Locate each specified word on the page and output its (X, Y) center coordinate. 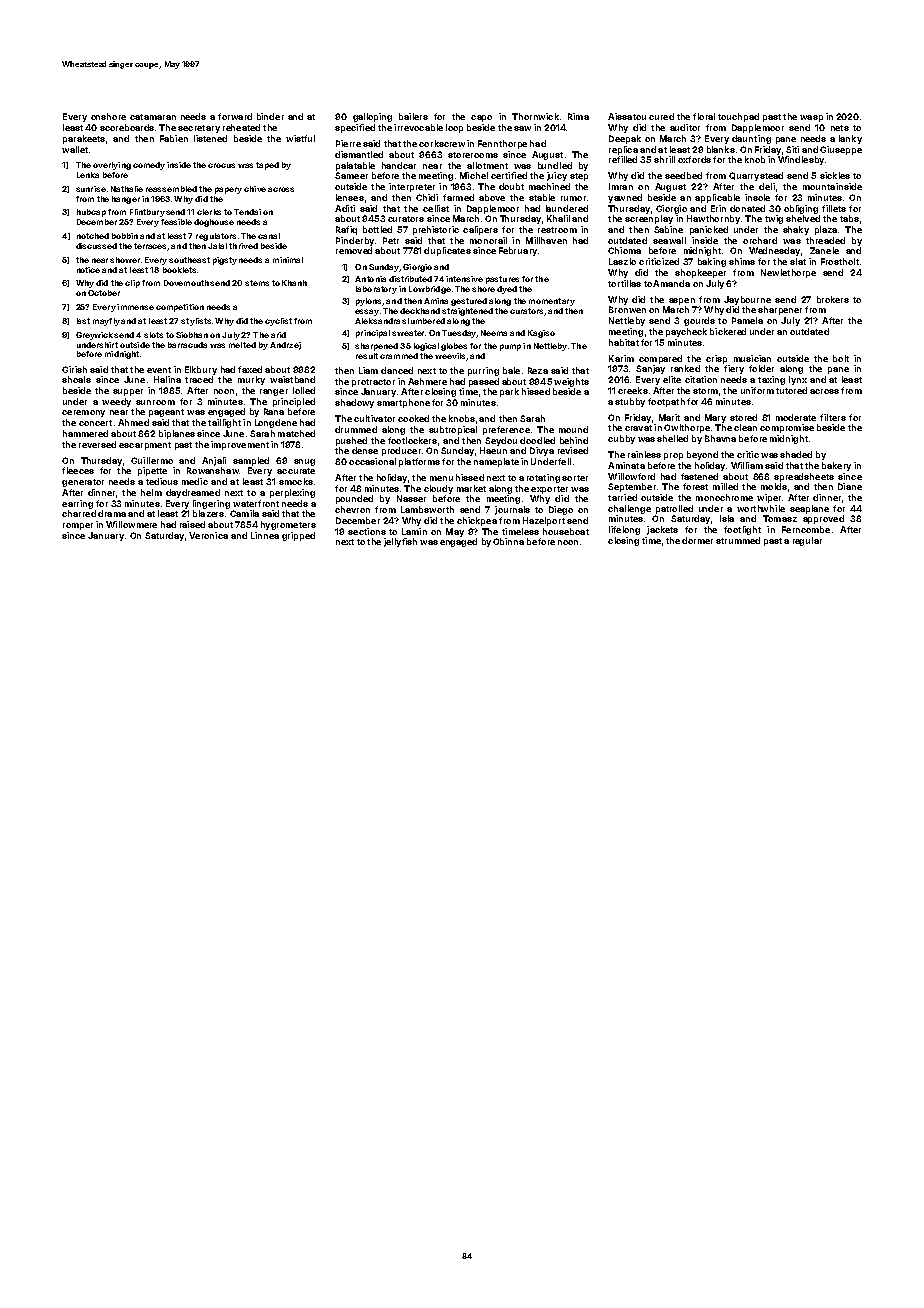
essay (367, 312)
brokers (833, 299)
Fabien (174, 138)
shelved (803, 218)
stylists (196, 322)
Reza (538, 370)
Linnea (265, 535)
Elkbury (201, 370)
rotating (543, 478)
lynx (798, 380)
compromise (787, 428)
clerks (209, 212)
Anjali (214, 461)
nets (840, 128)
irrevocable (418, 127)
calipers (480, 230)
